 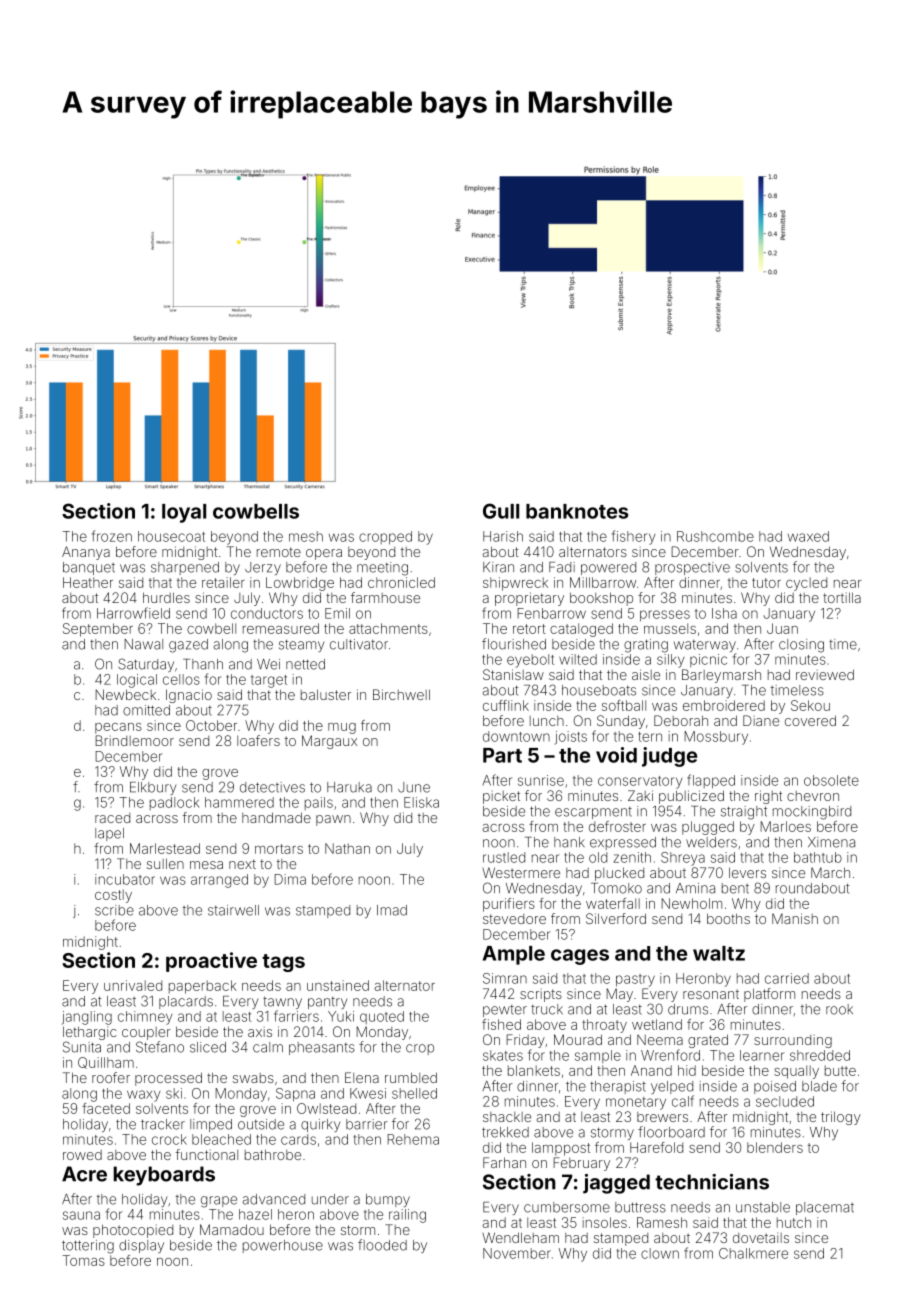 I want to click on Newbeck, so click(x=125, y=694).
